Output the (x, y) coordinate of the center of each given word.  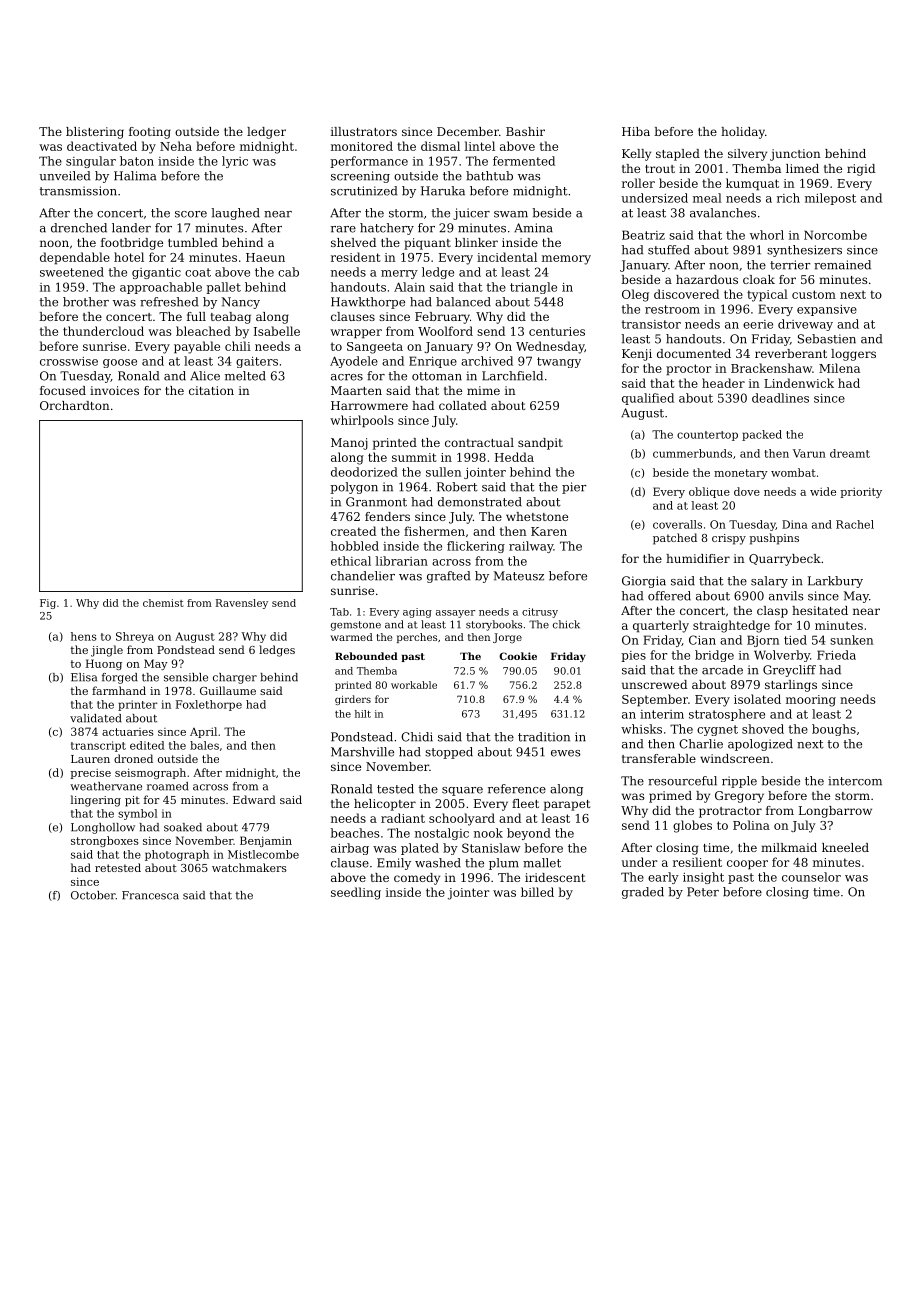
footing (150, 133)
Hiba (636, 131)
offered (669, 596)
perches (417, 638)
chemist (163, 603)
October (93, 895)
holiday (743, 133)
